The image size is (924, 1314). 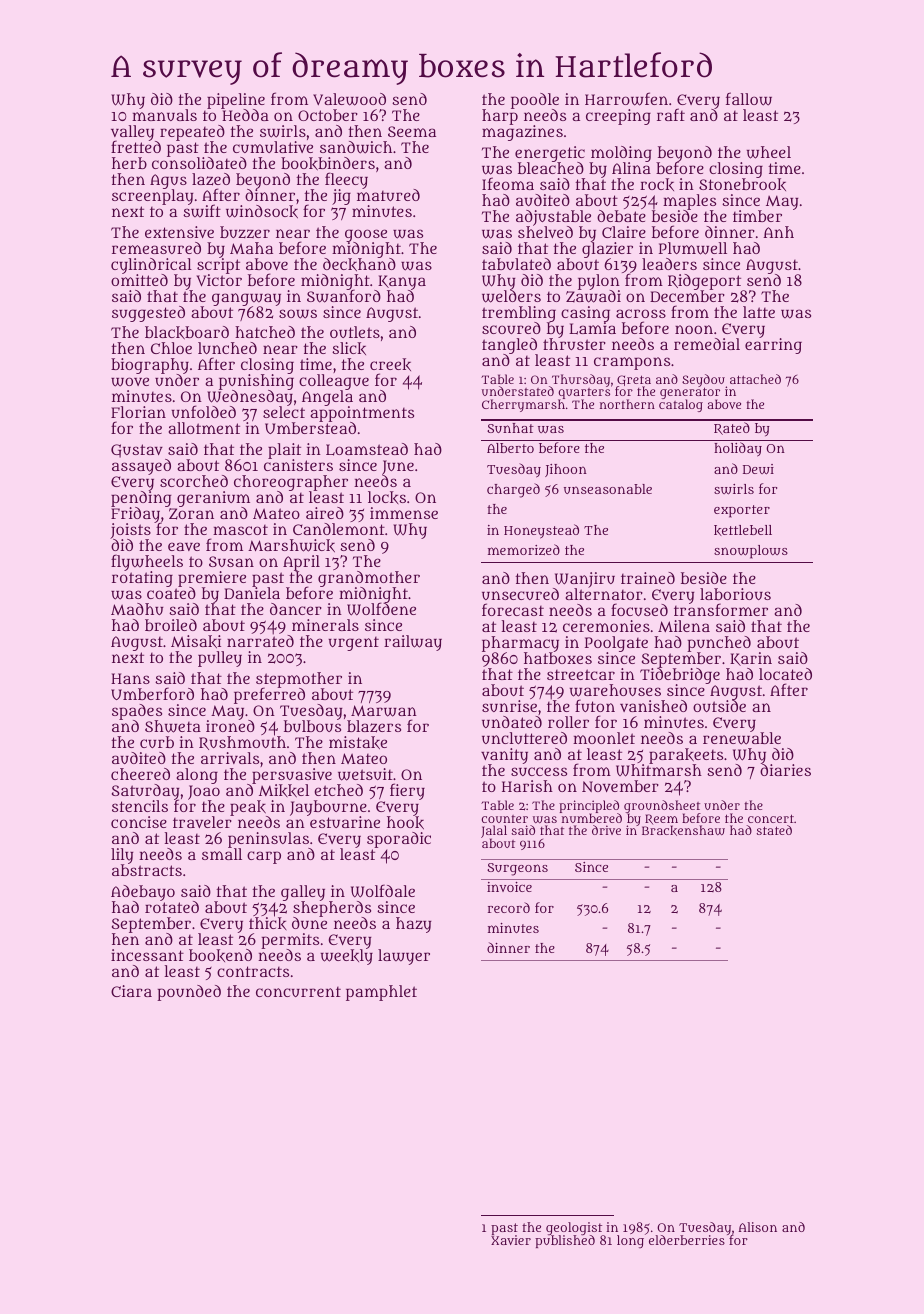 What do you see at coordinates (516, 264) in the page?
I see `tabulated` at bounding box center [516, 264].
